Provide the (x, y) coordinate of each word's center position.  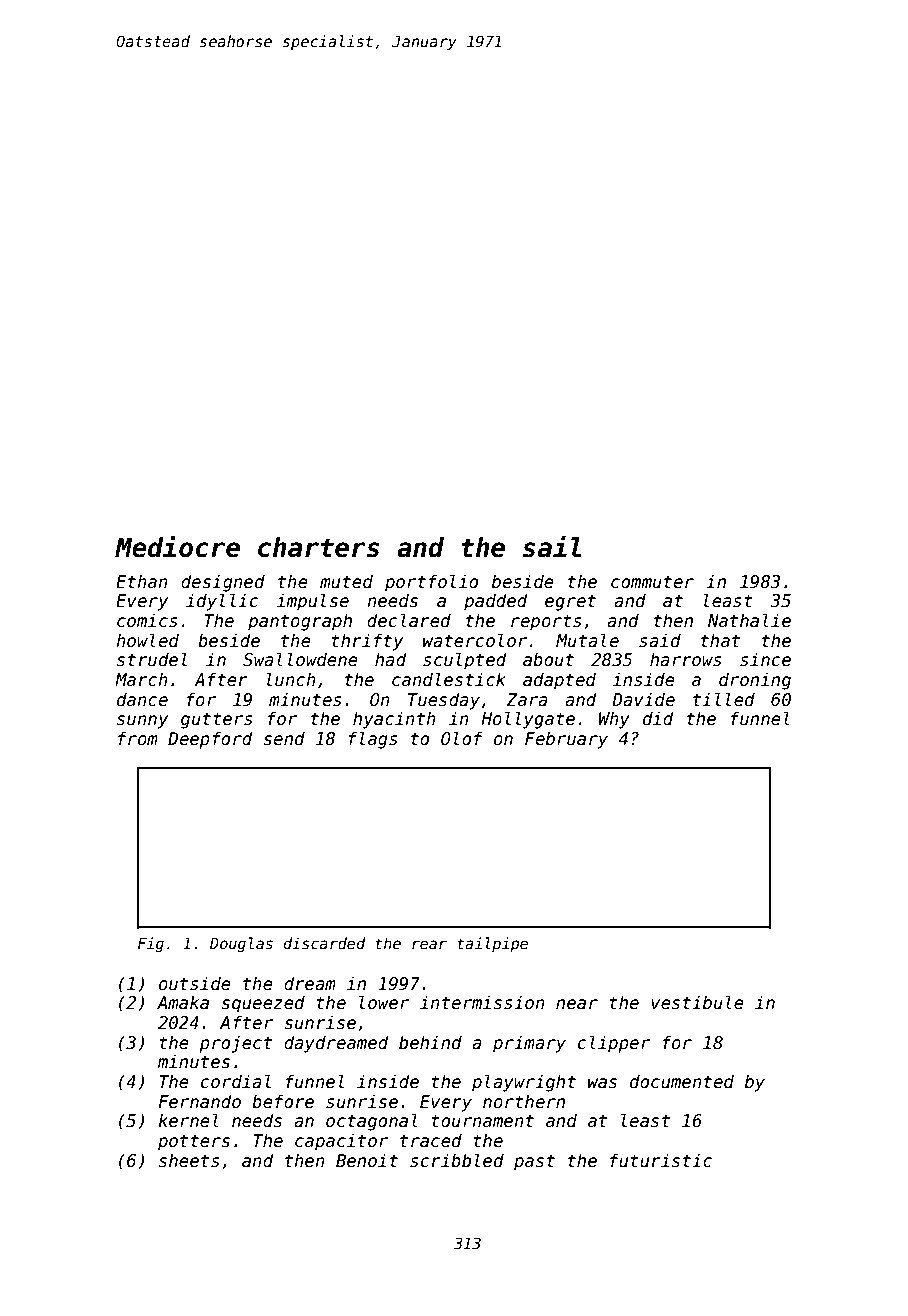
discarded (324, 943)
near (577, 1004)
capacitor (341, 1142)
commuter (652, 582)
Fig (151, 944)
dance (142, 699)
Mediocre (177, 547)
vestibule (697, 1002)
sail (552, 547)
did (658, 718)
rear (429, 944)
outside (195, 983)
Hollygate (528, 720)
